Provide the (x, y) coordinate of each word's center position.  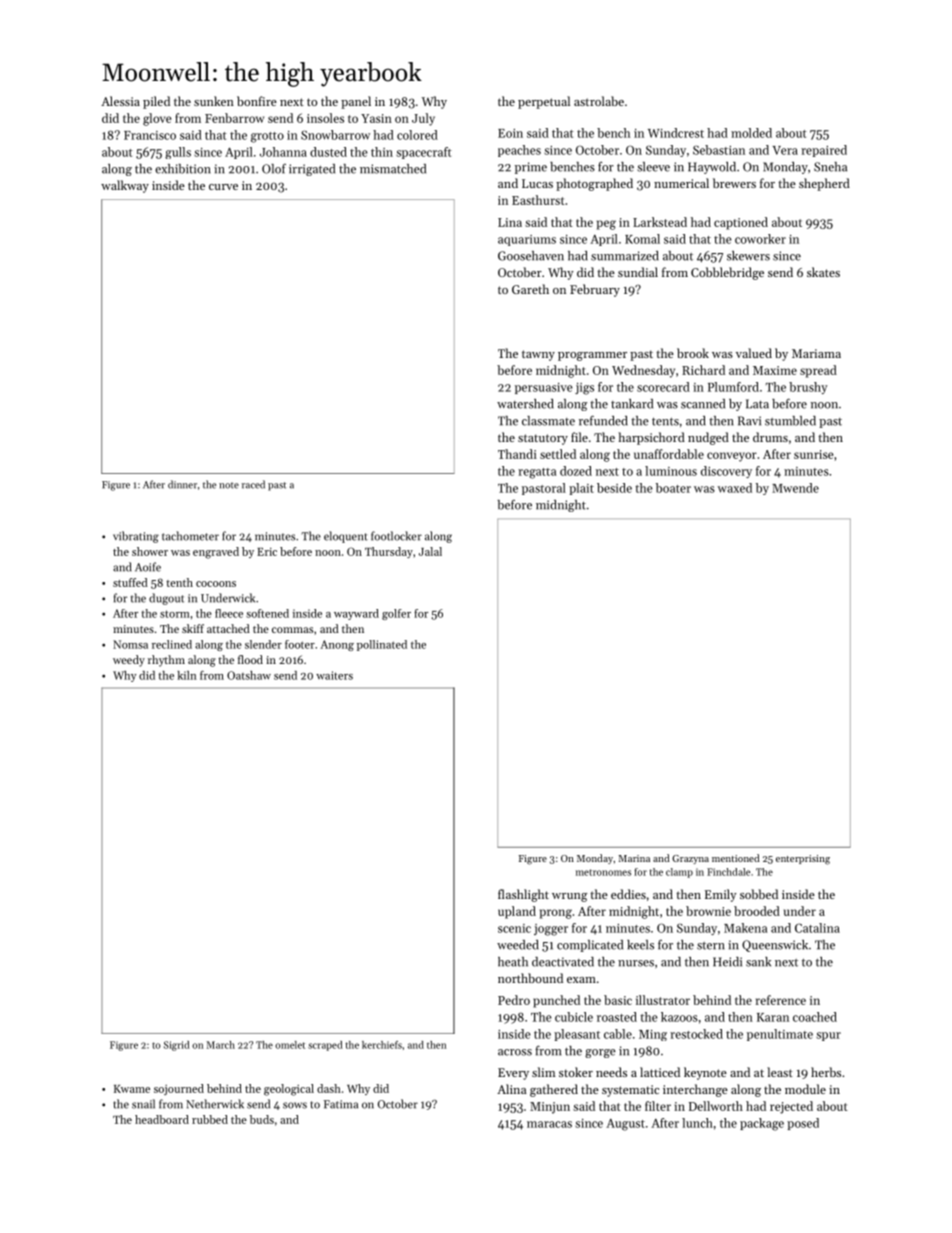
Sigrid (176, 1046)
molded (751, 133)
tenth (179, 582)
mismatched (393, 169)
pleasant (577, 1035)
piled (156, 102)
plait (581, 489)
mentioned (736, 858)
